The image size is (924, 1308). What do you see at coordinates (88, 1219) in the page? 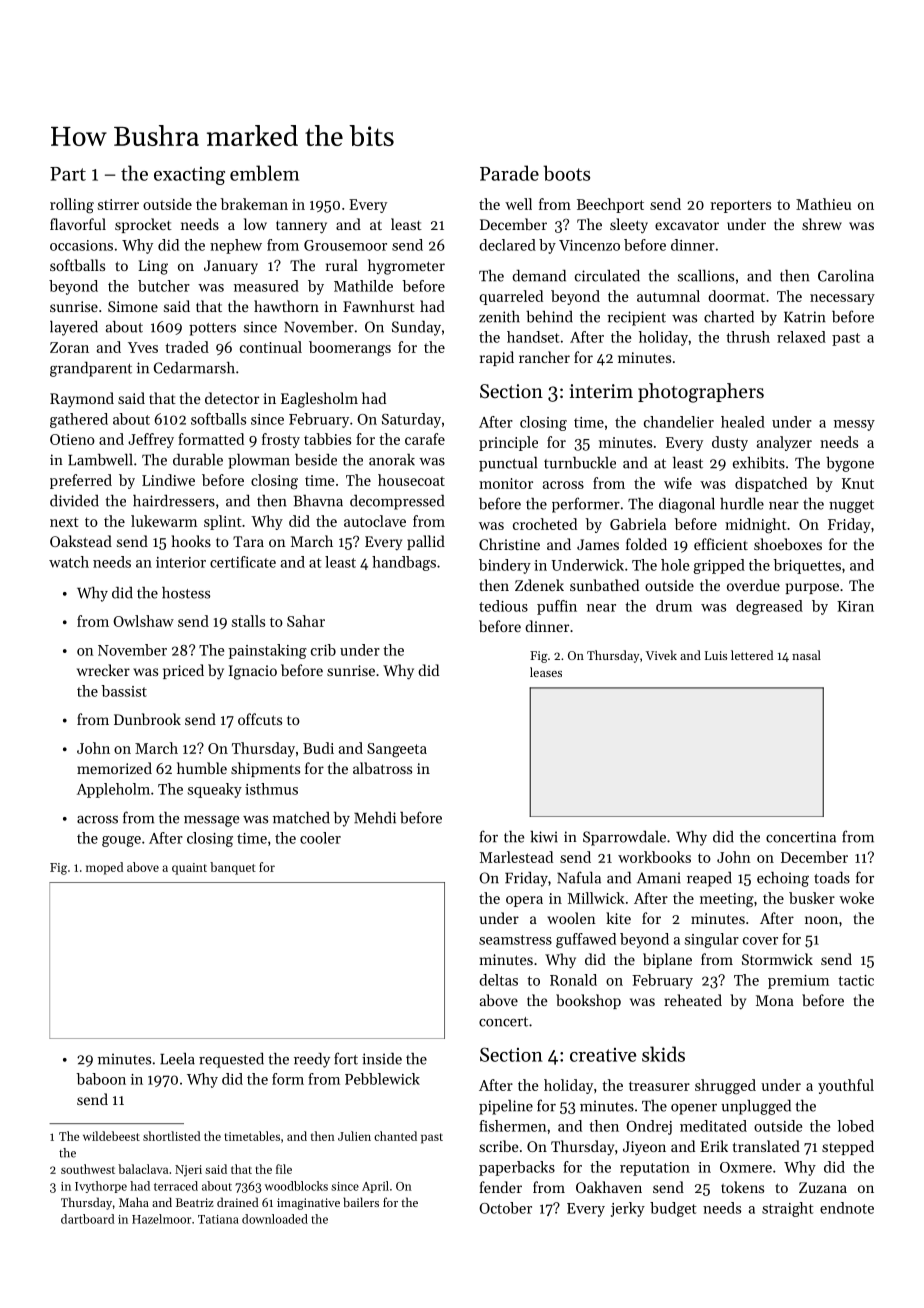
I see `dartboard` at bounding box center [88, 1219].
